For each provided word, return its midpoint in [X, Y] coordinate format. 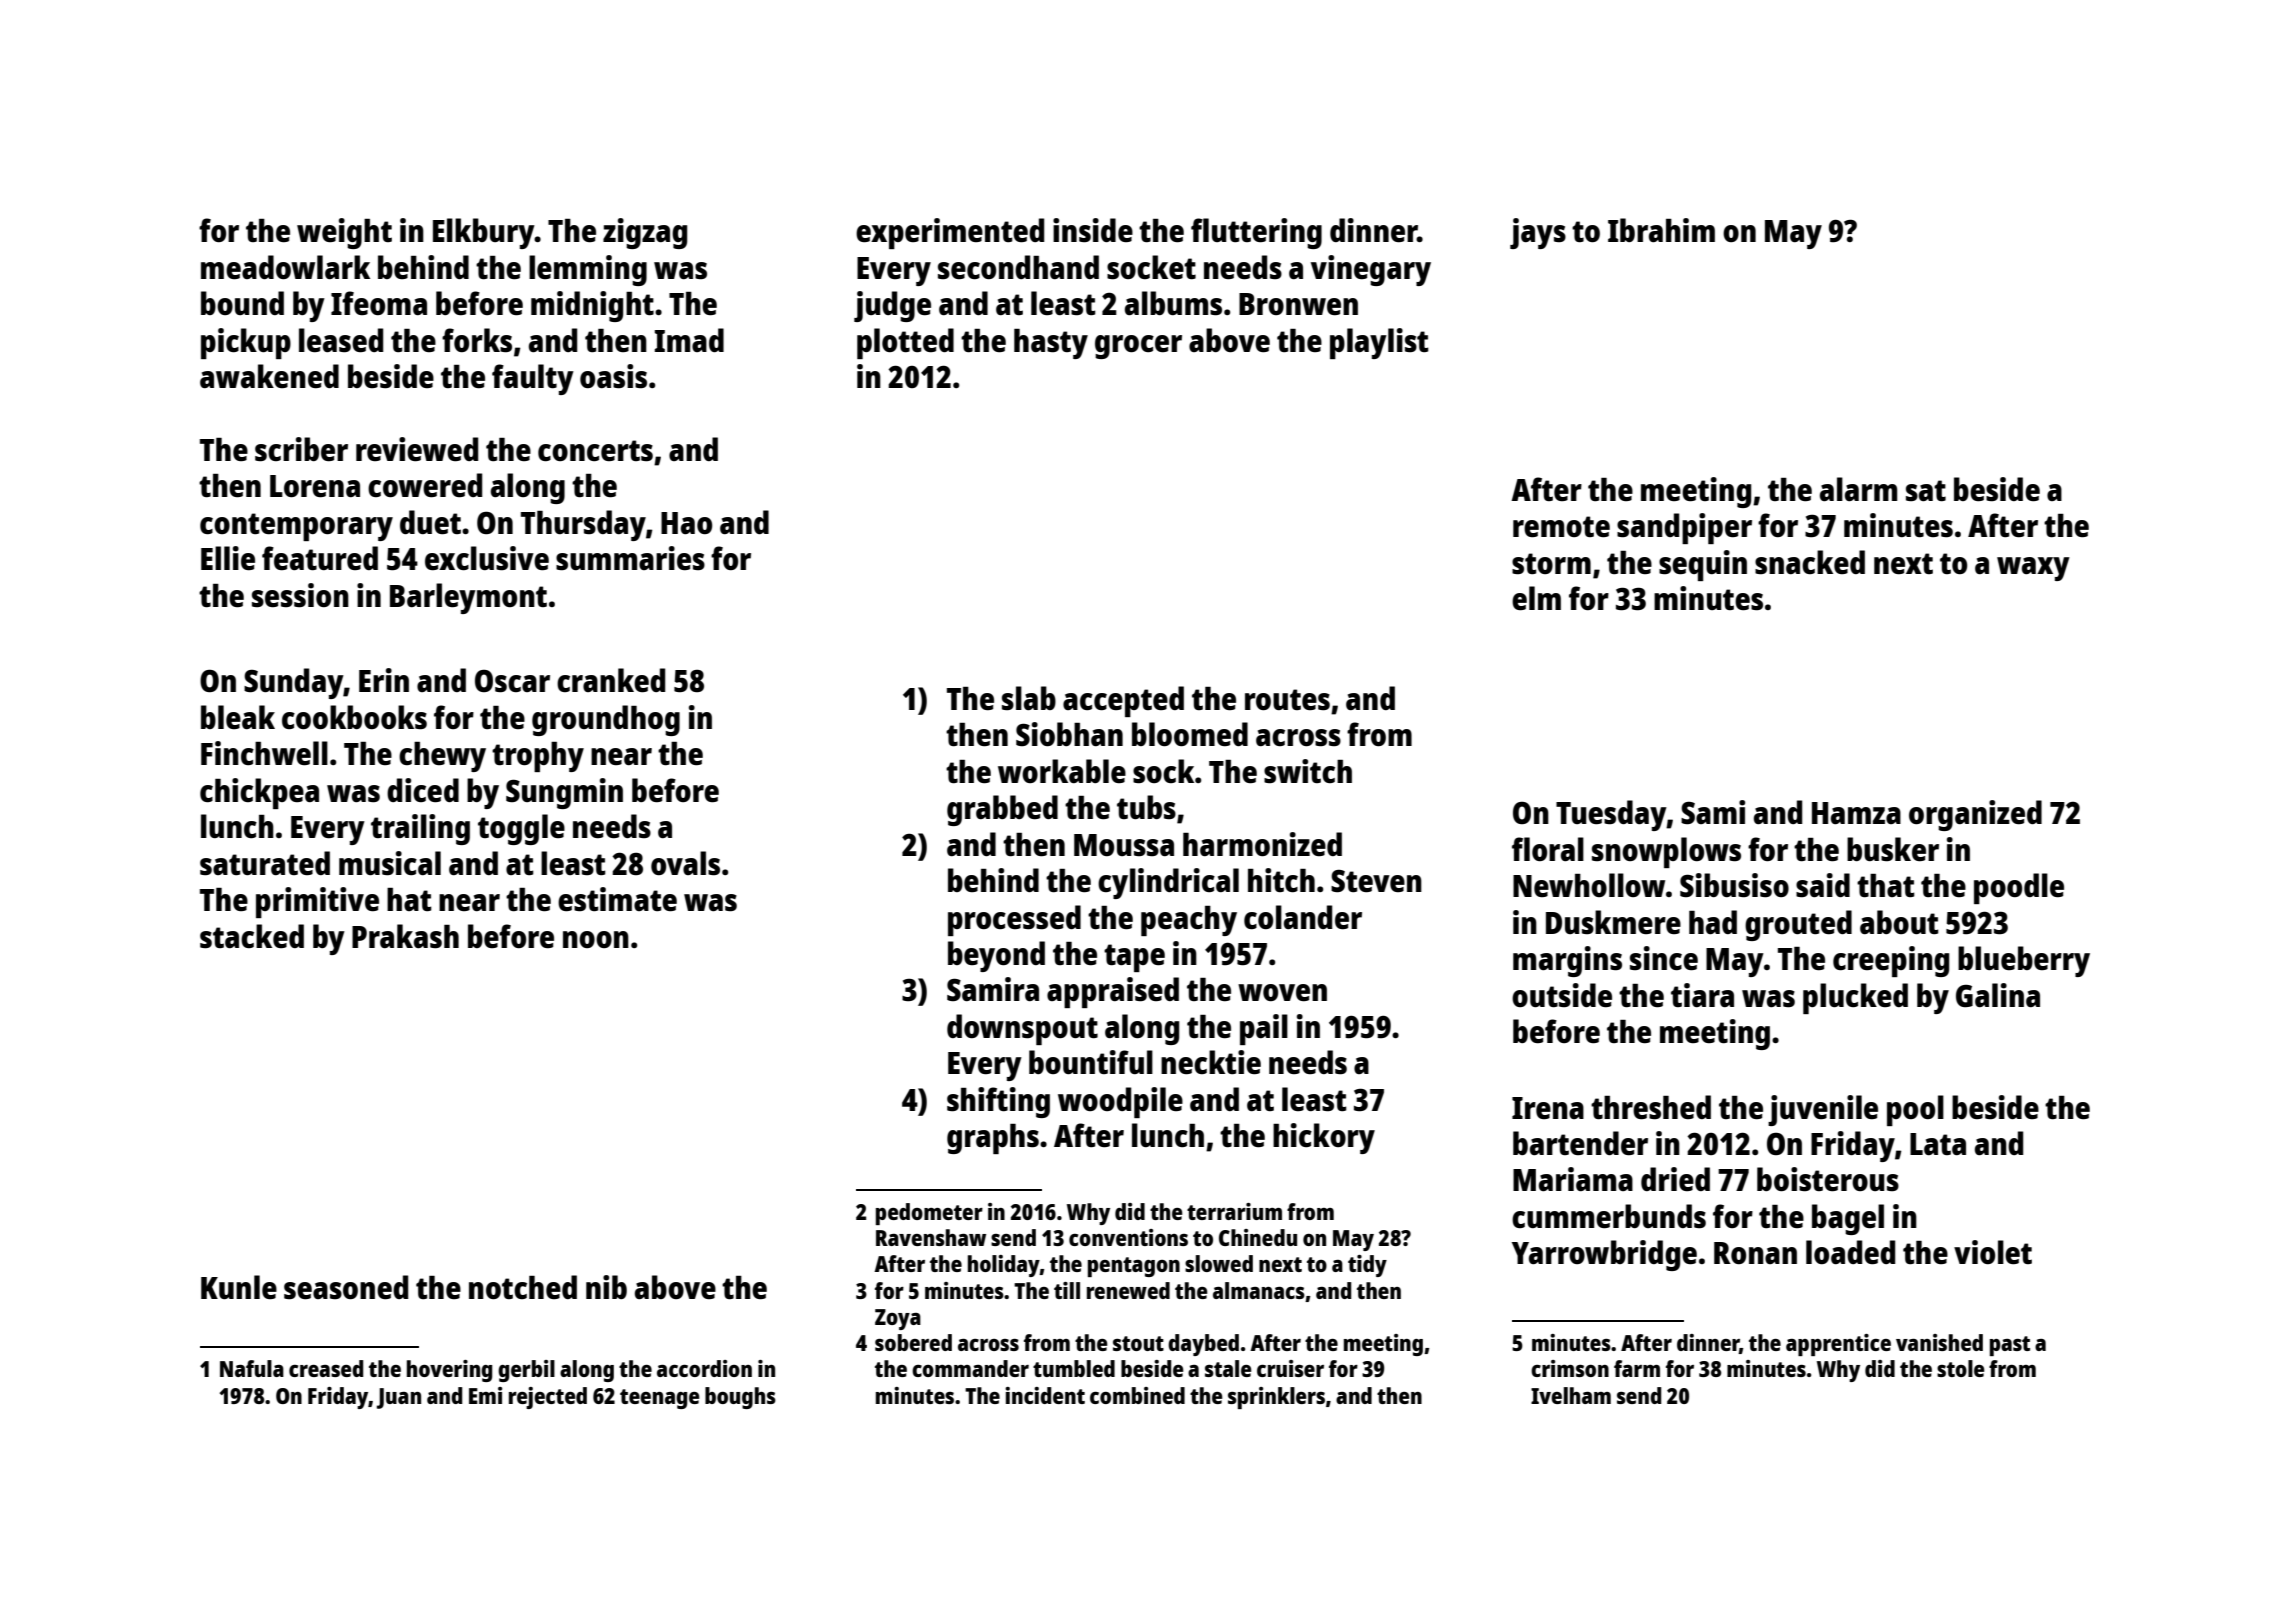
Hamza [1856, 813]
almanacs [1259, 1290]
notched [523, 1287]
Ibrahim [1661, 230]
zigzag [645, 233]
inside [1093, 230]
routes [1287, 700]
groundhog [606, 720]
